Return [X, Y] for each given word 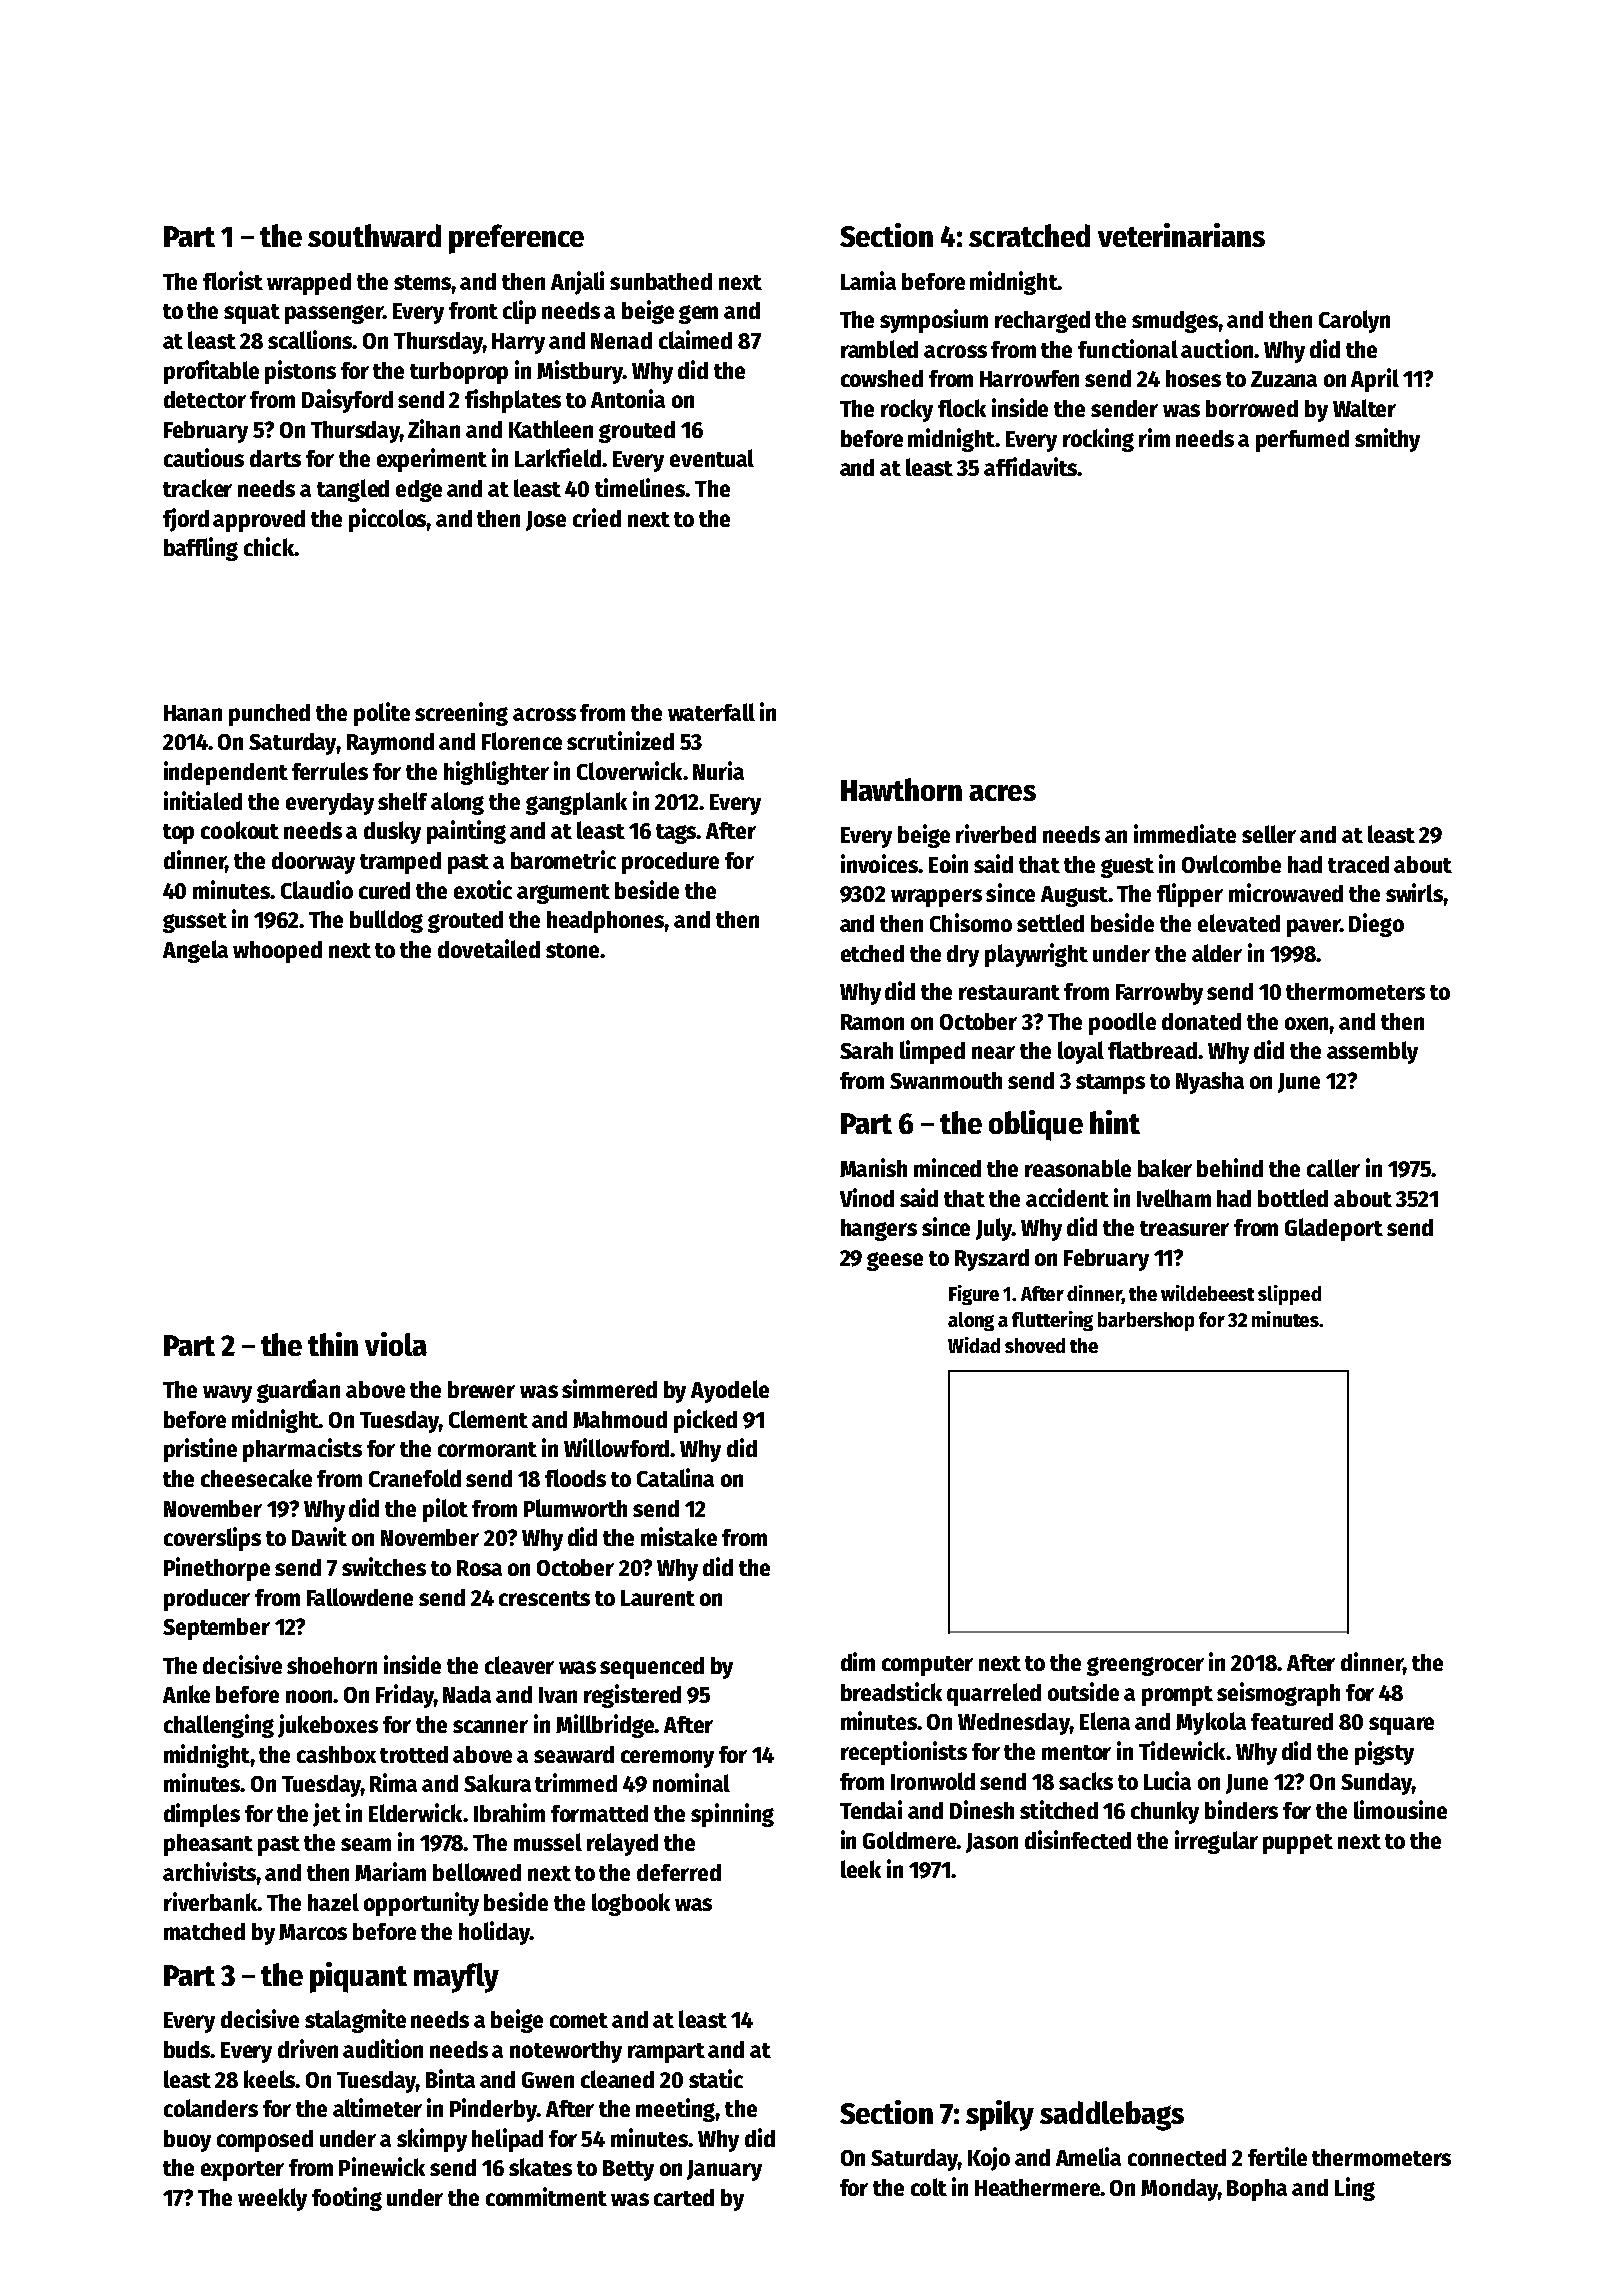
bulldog [386, 921]
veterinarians [1181, 235]
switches [384, 1566]
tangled [353, 490]
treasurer [1184, 1228]
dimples [202, 1815]
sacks [1086, 1781]
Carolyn [1354, 321]
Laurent [658, 1598]
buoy [187, 2141]
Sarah [866, 1050]
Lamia [868, 280]
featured [1292, 1721]
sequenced [652, 1668]
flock [962, 408]
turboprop [459, 373]
